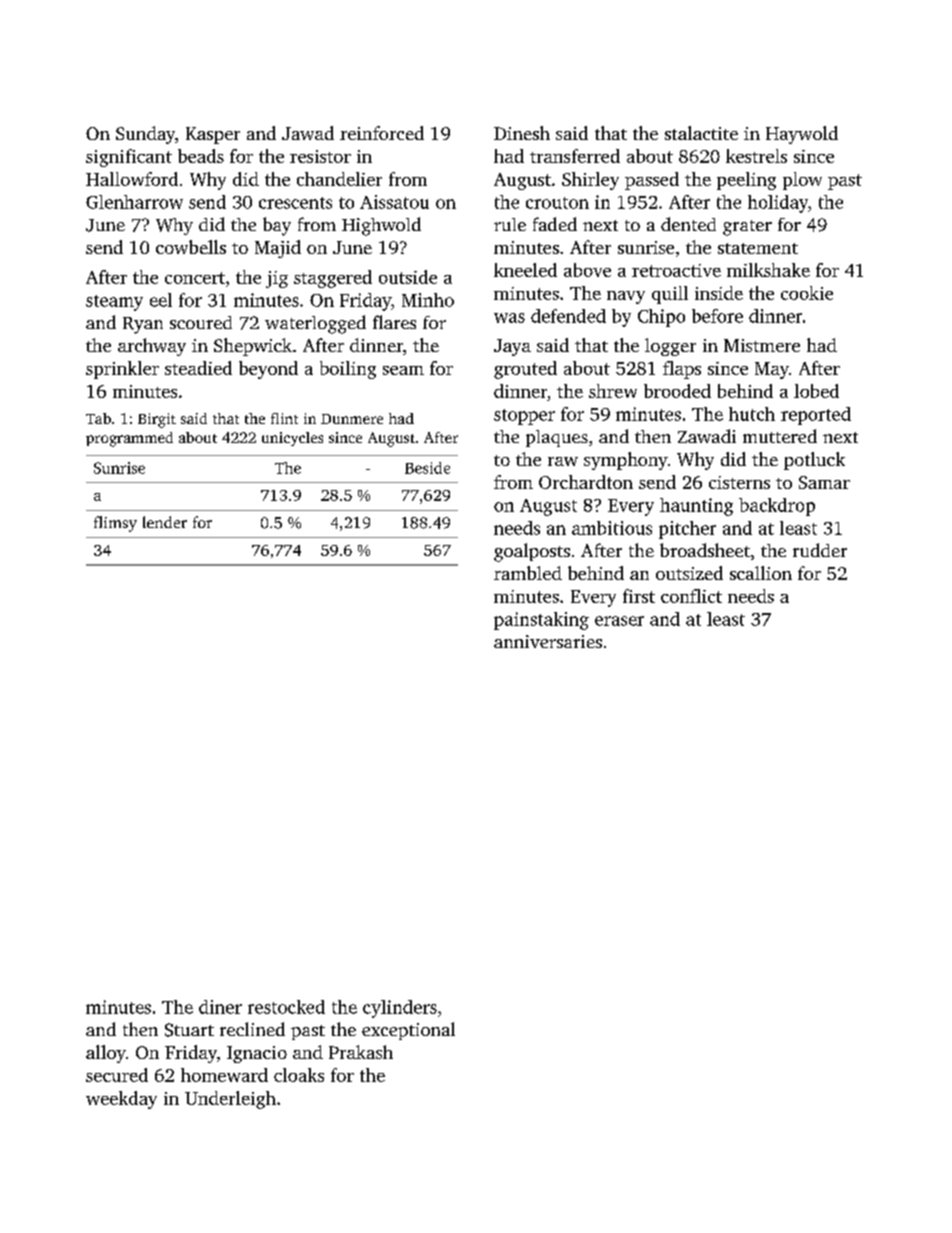 This screenshot has height=1233, width=952. I want to click on Underleigh, so click(230, 1100).
